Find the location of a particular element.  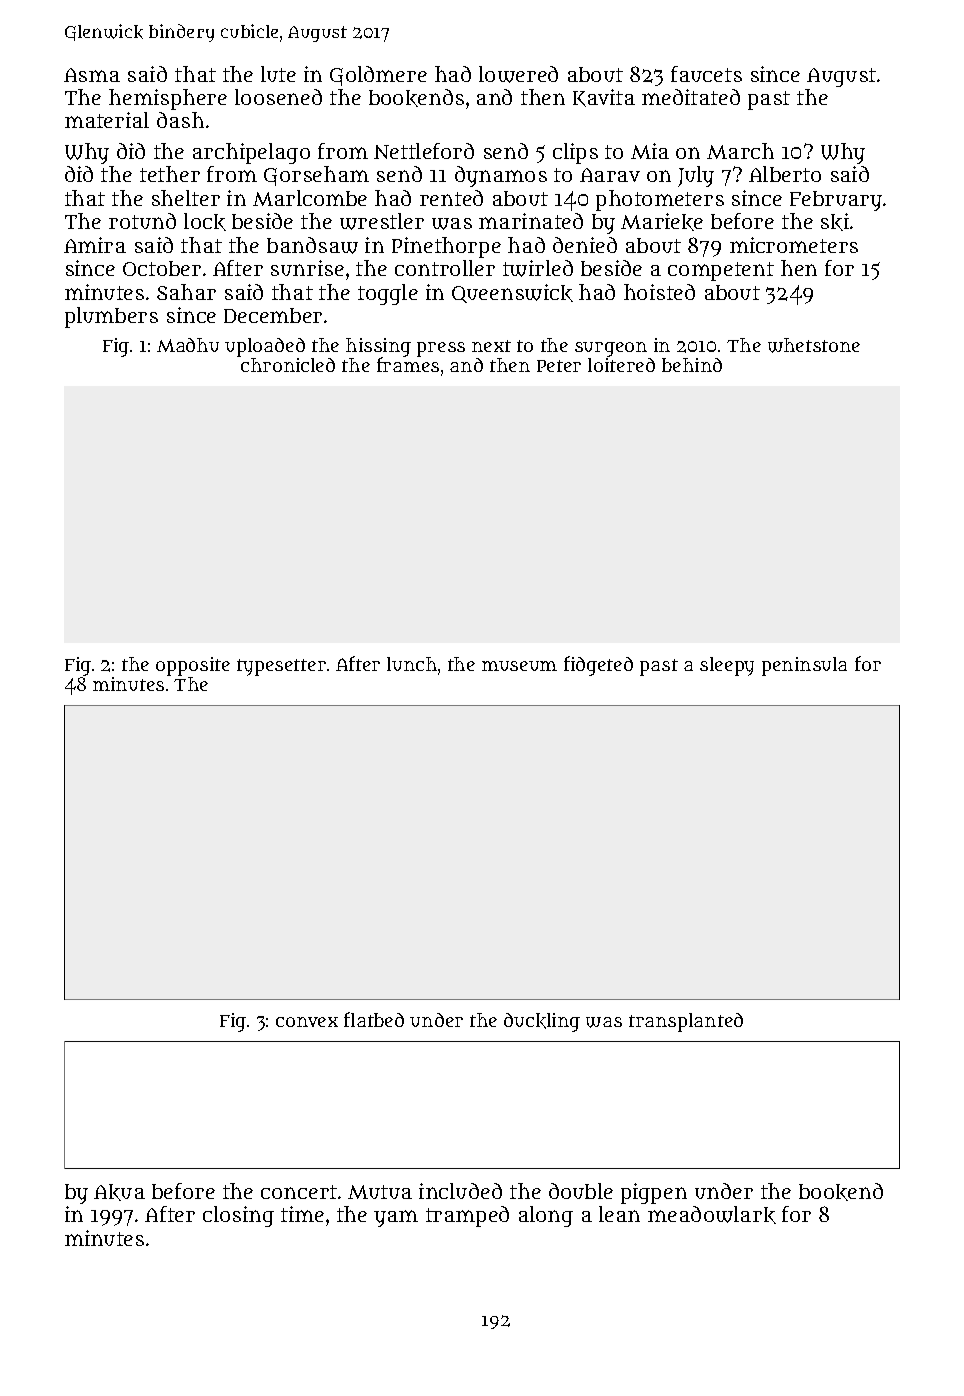

faucets is located at coordinates (706, 74).
